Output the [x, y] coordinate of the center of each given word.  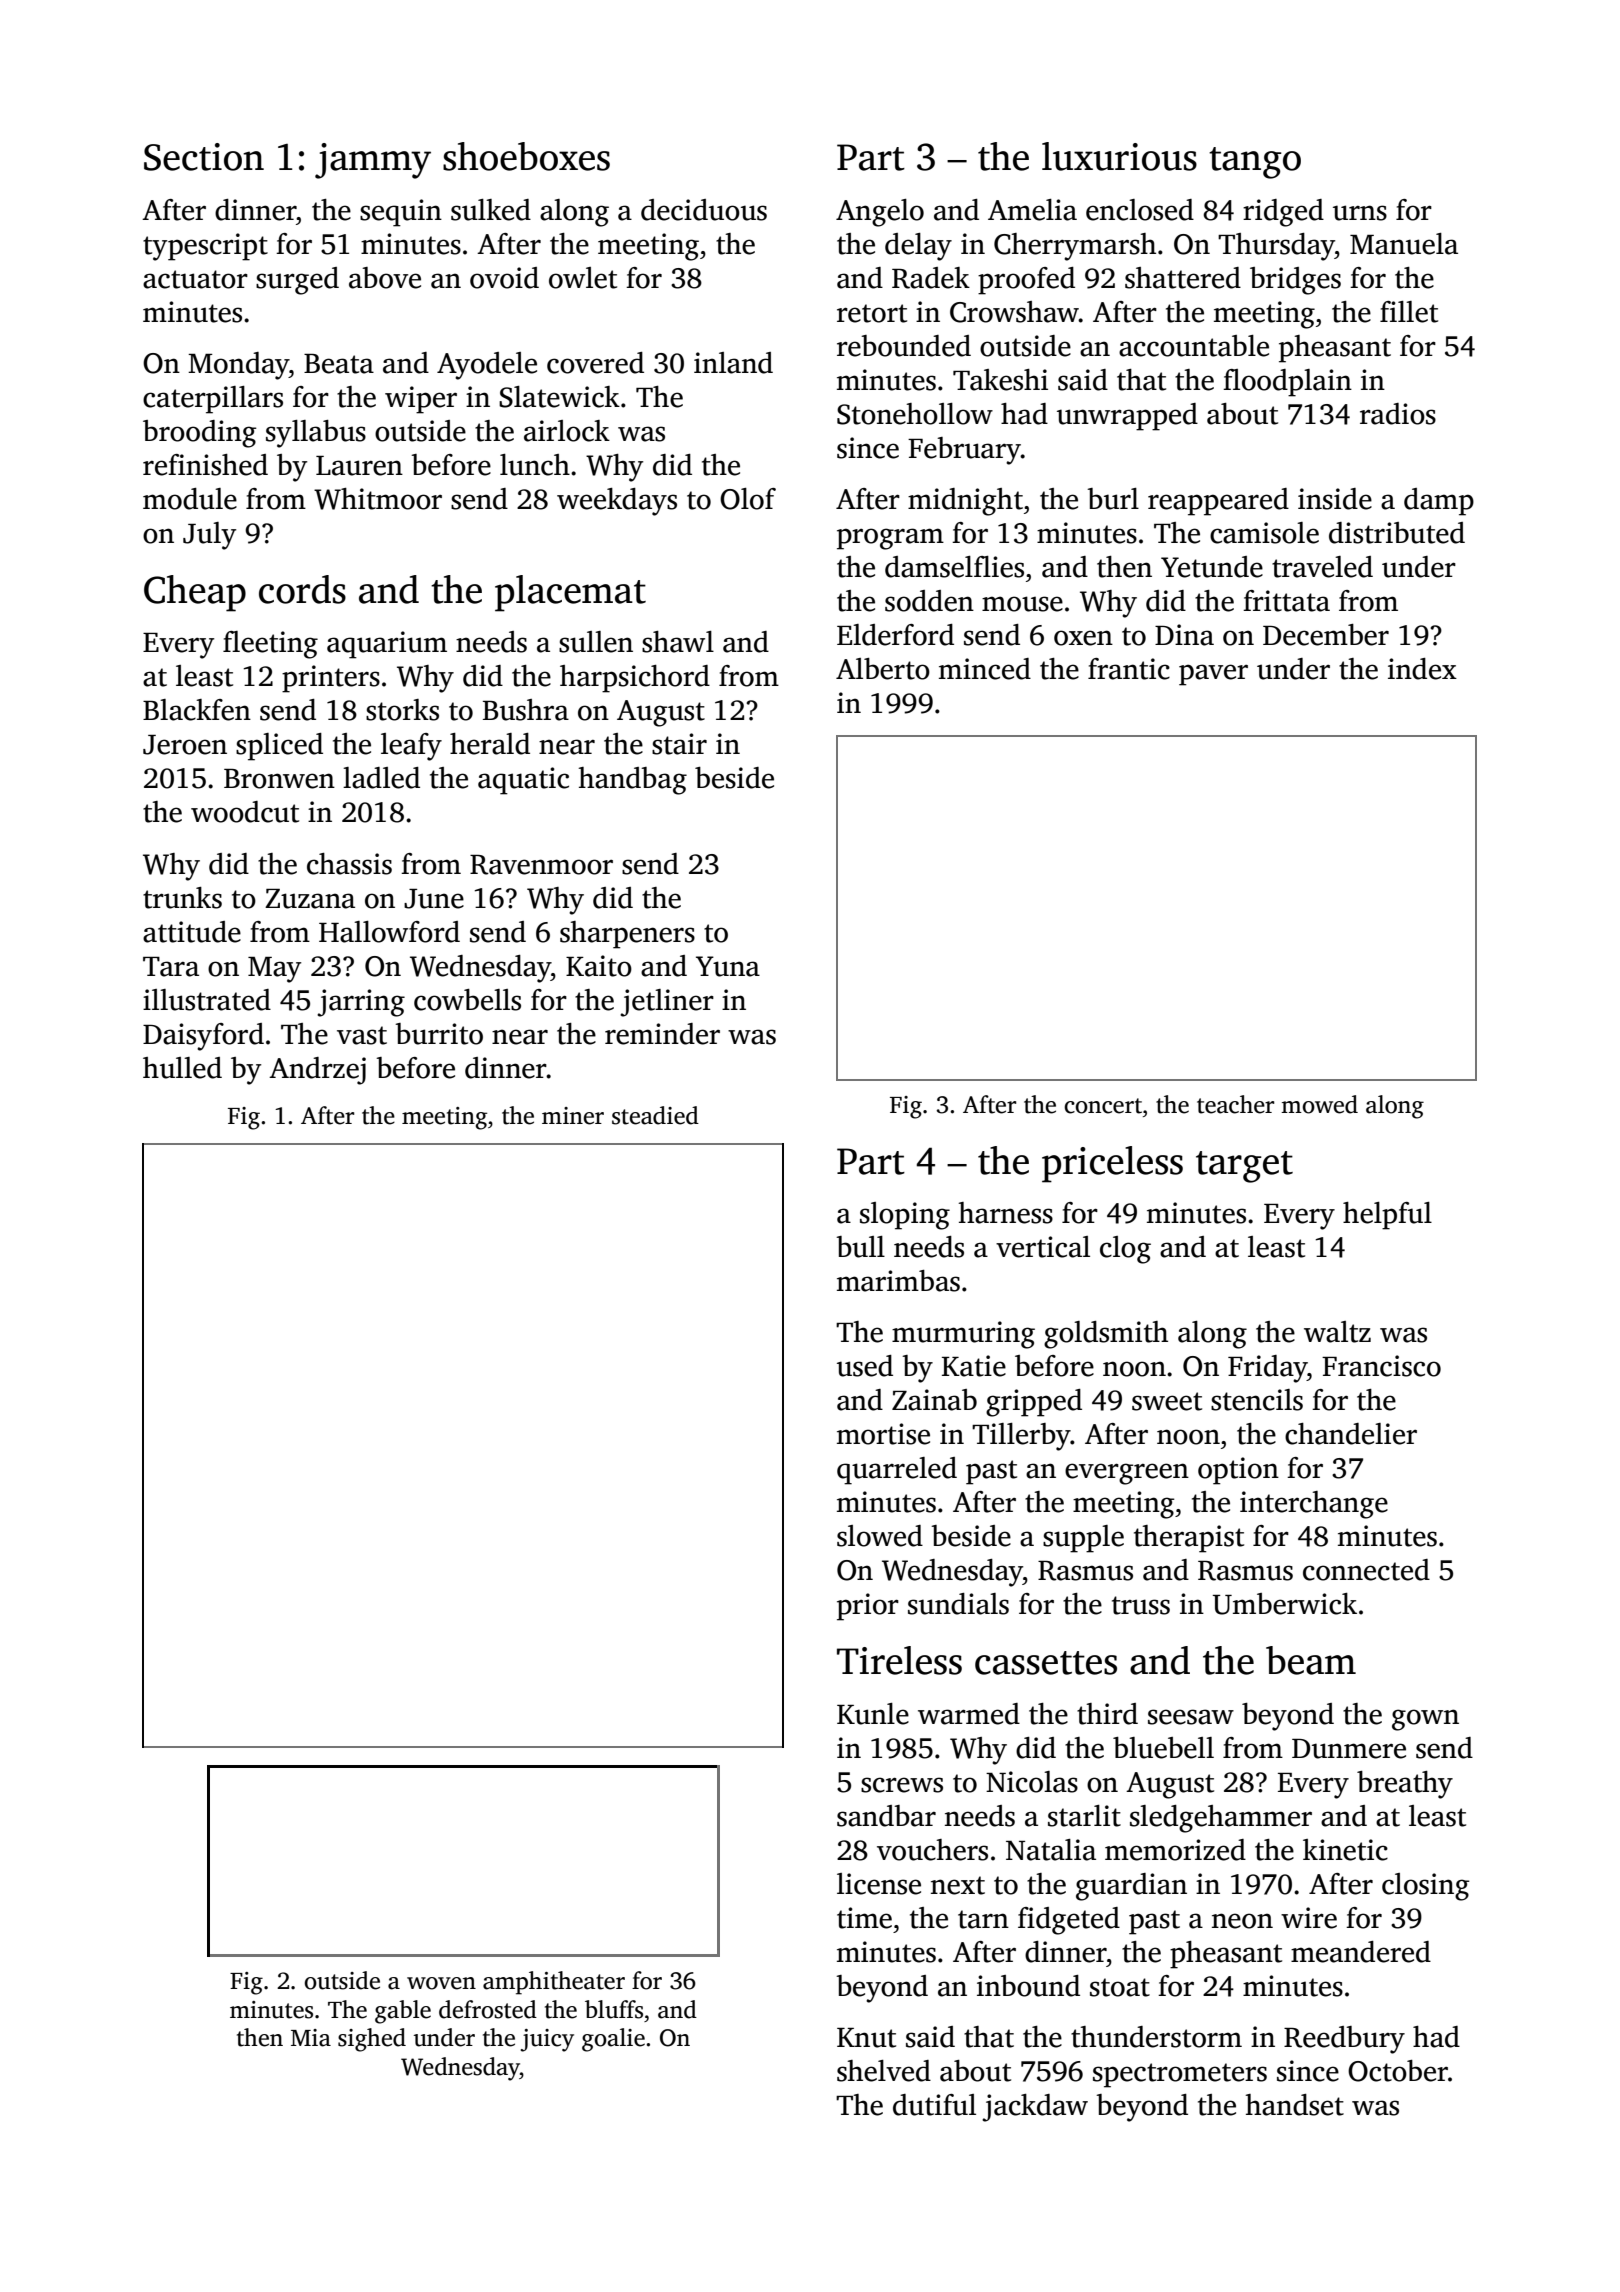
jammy [373, 161]
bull [860, 1247]
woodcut [245, 812]
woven [441, 1983]
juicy [547, 2040]
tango [1255, 163]
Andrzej [317, 1071]
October [1398, 2071]
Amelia [1032, 210]
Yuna [728, 966]
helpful [1387, 1216]
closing [1425, 1887]
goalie [613, 2040]
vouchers [932, 1850]
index [1422, 669]
